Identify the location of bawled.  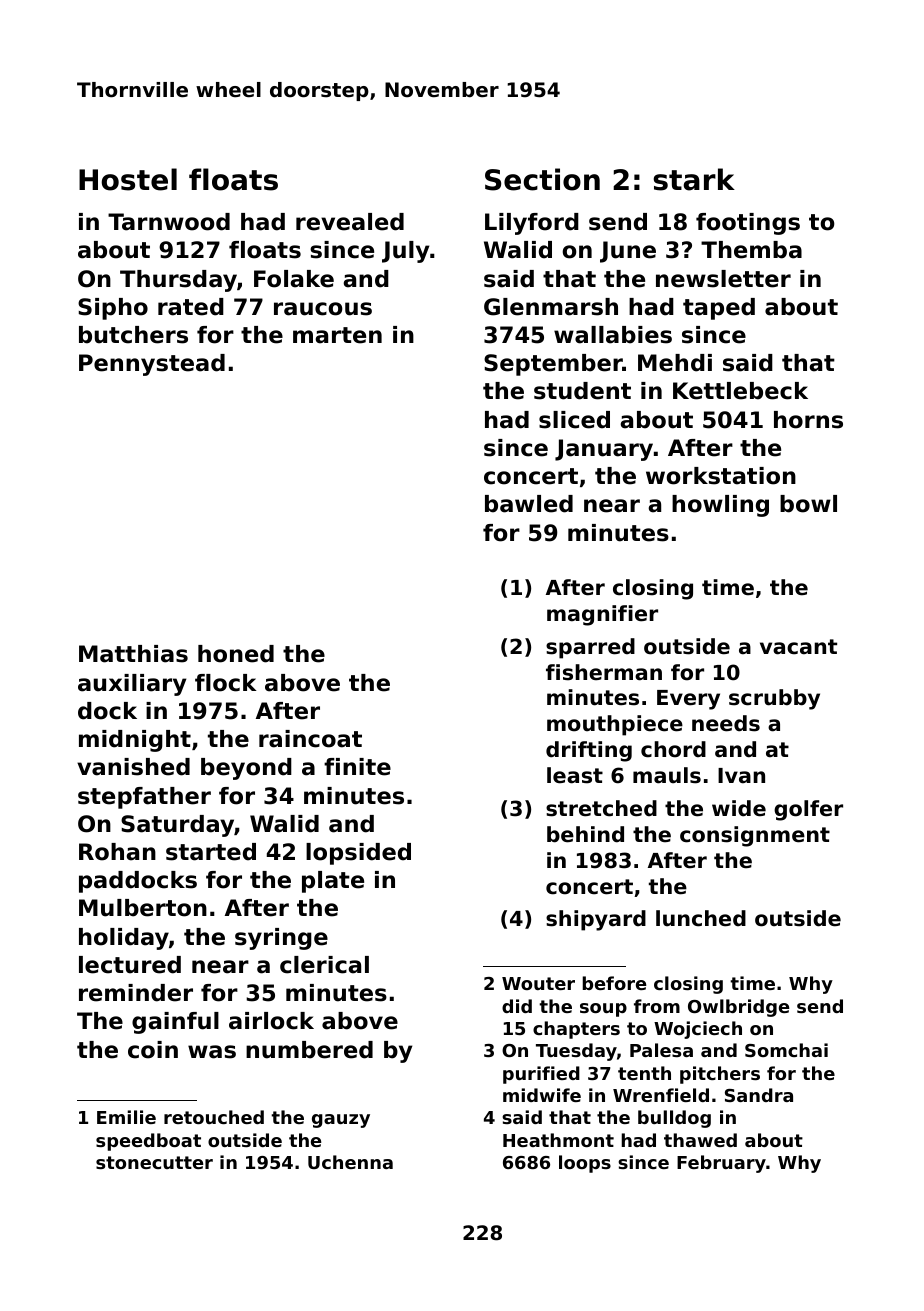
(529, 504).
